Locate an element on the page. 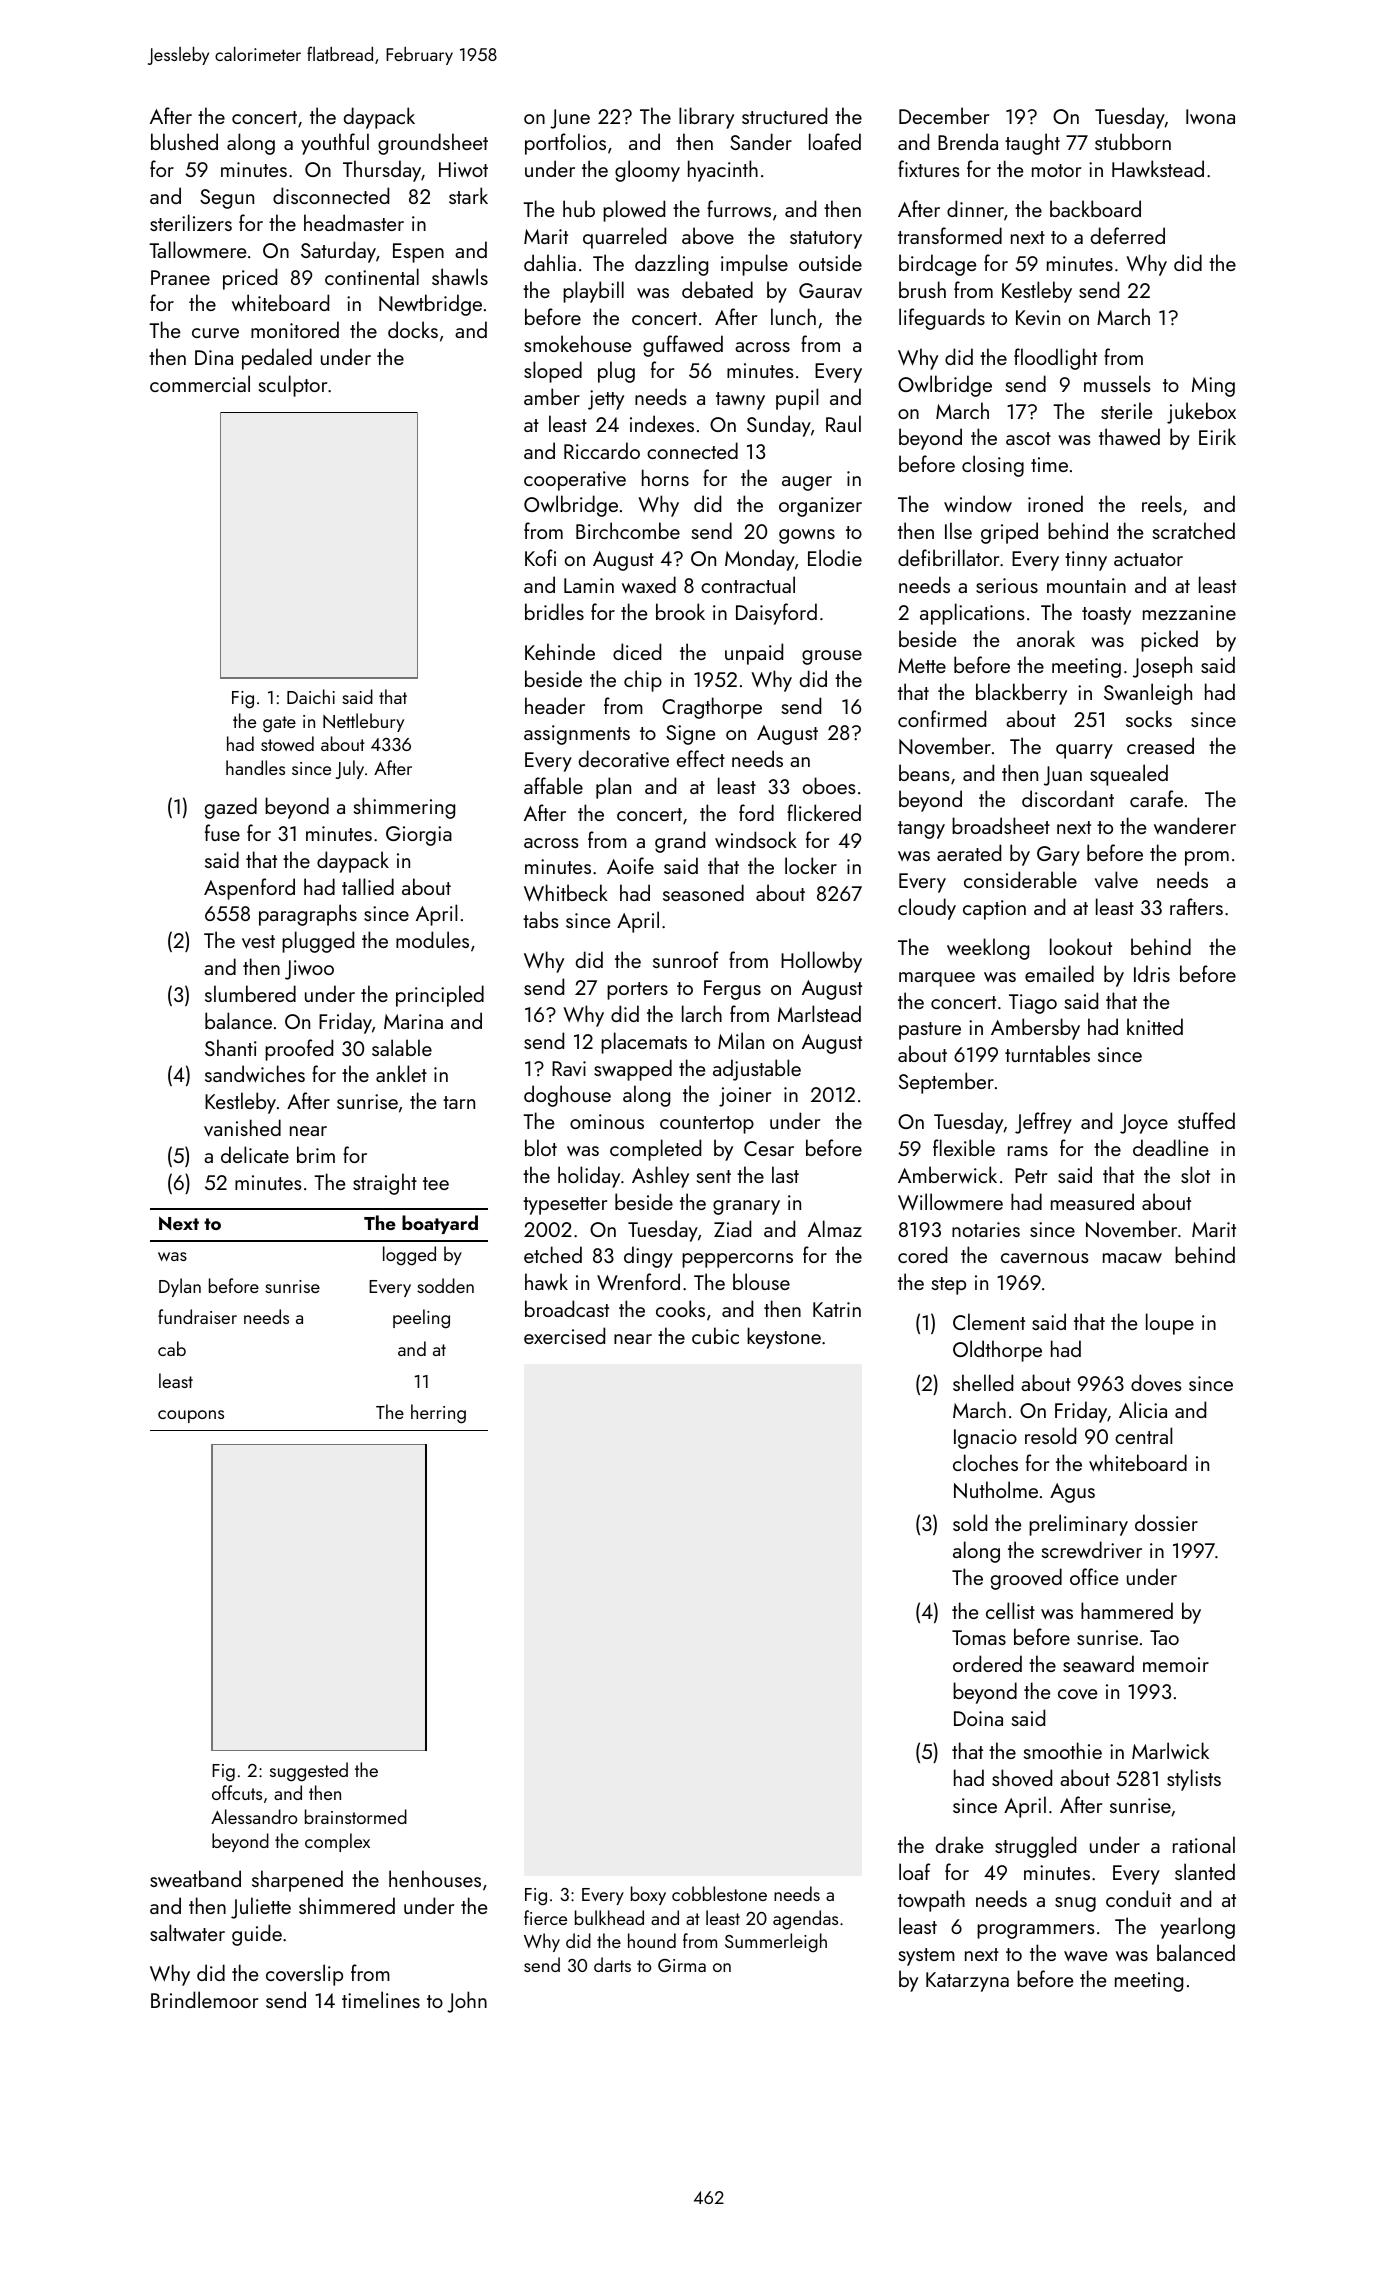  Ilse is located at coordinates (958, 530).
